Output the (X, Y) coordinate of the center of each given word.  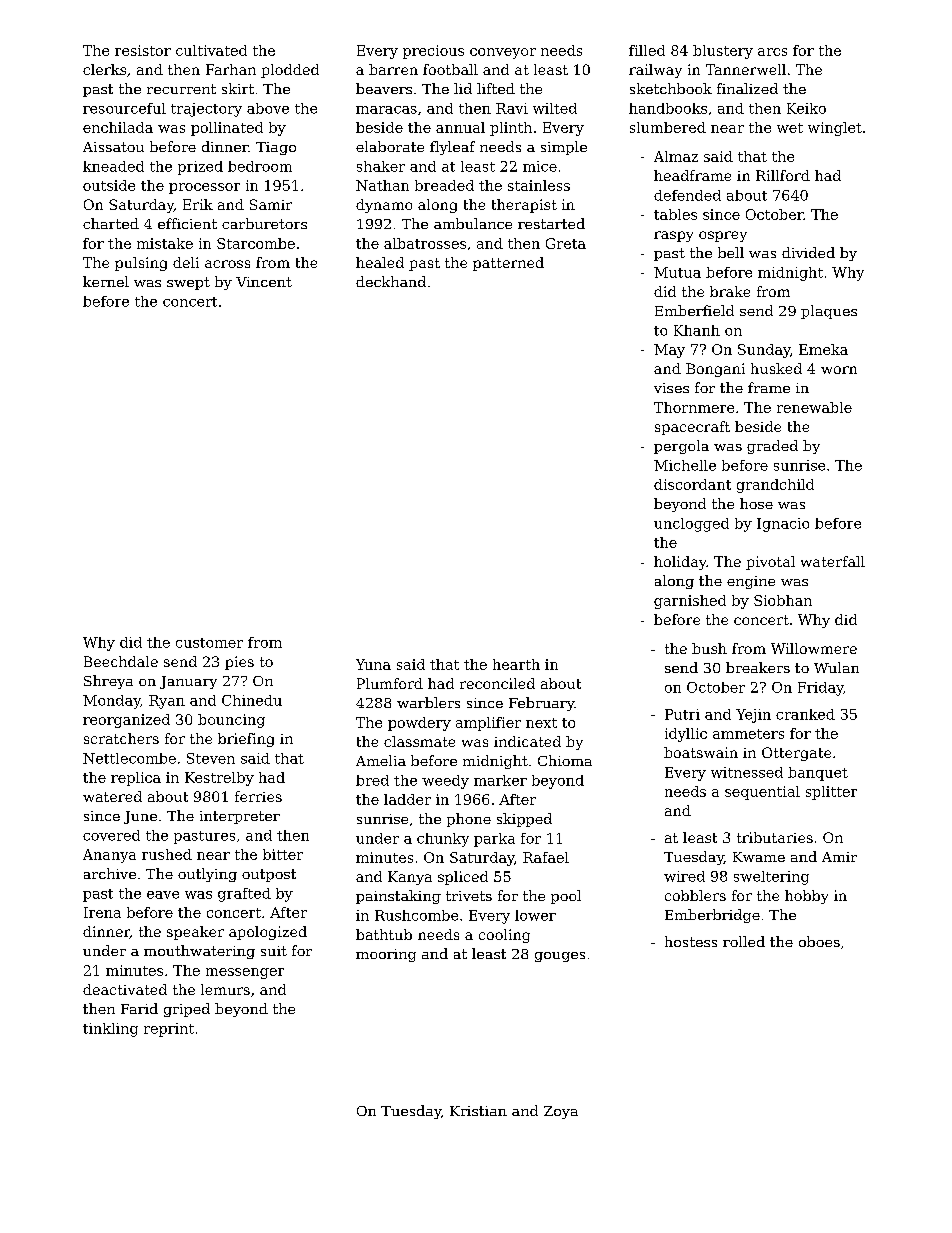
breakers (758, 667)
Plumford (390, 683)
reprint (169, 1030)
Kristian (478, 1111)
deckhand (391, 281)
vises (671, 388)
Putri (682, 714)
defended (687, 195)
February (541, 704)
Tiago (276, 148)
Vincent (264, 282)
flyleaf (452, 148)
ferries (258, 796)
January (188, 682)
